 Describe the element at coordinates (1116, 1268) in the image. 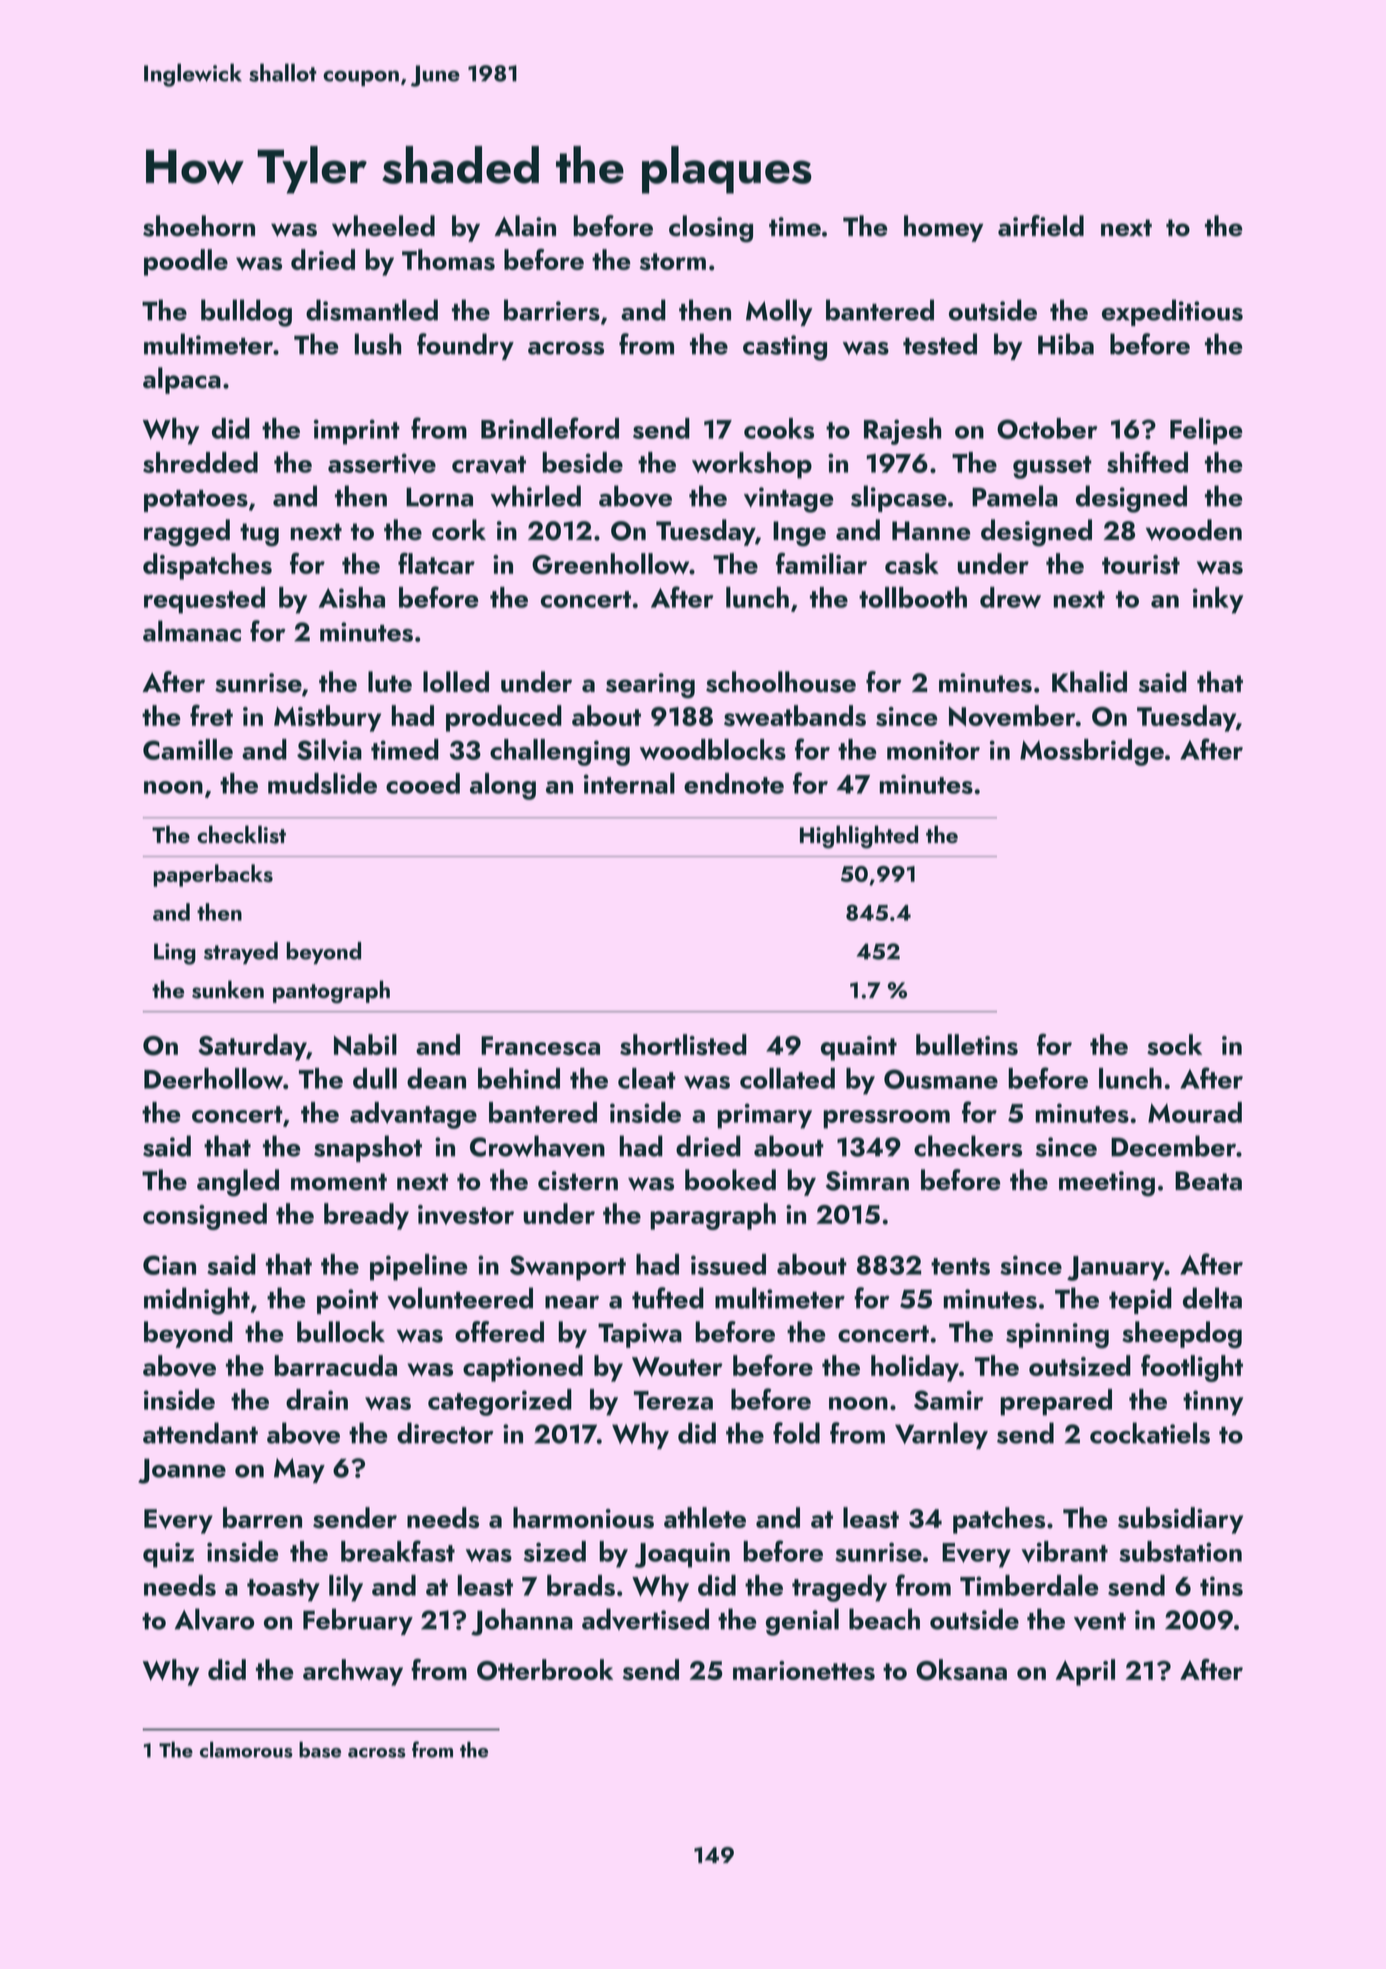

I see `January` at that location.
